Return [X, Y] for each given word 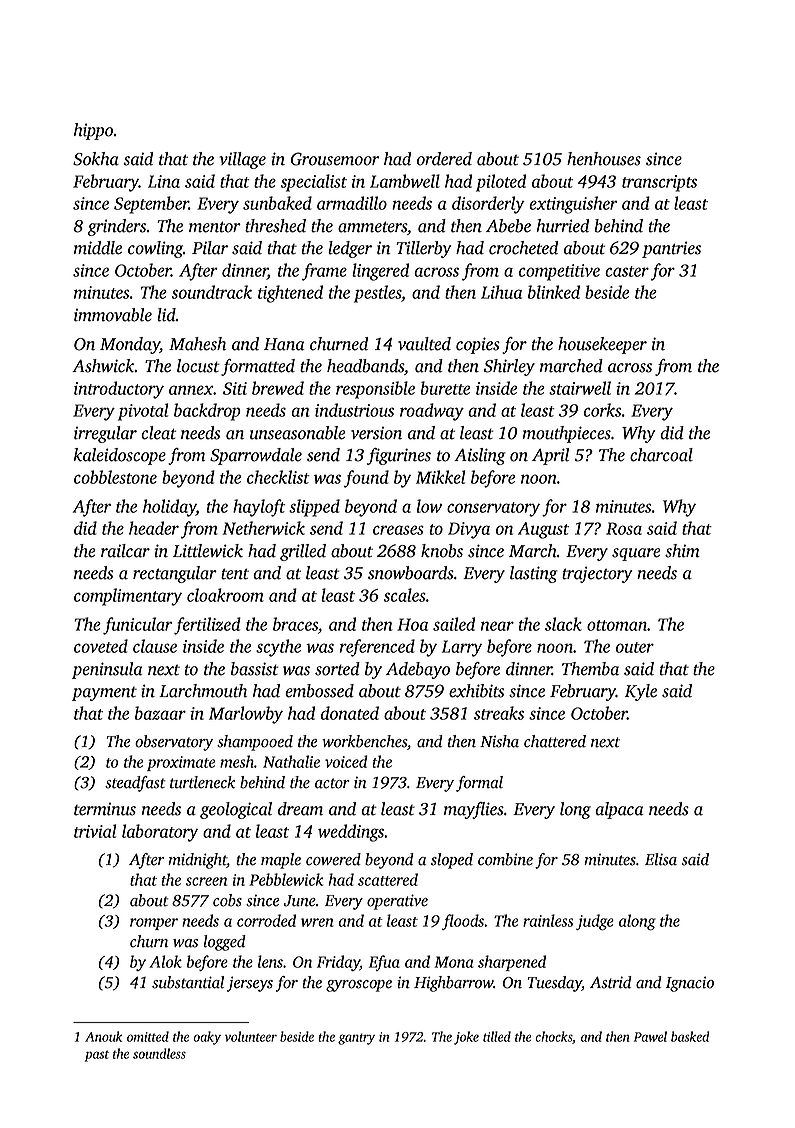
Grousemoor [335, 159]
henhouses [604, 159]
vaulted [424, 344]
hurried [562, 226]
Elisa [661, 859]
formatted [258, 367]
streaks [499, 713]
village [242, 160]
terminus [105, 809]
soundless [159, 1053]
